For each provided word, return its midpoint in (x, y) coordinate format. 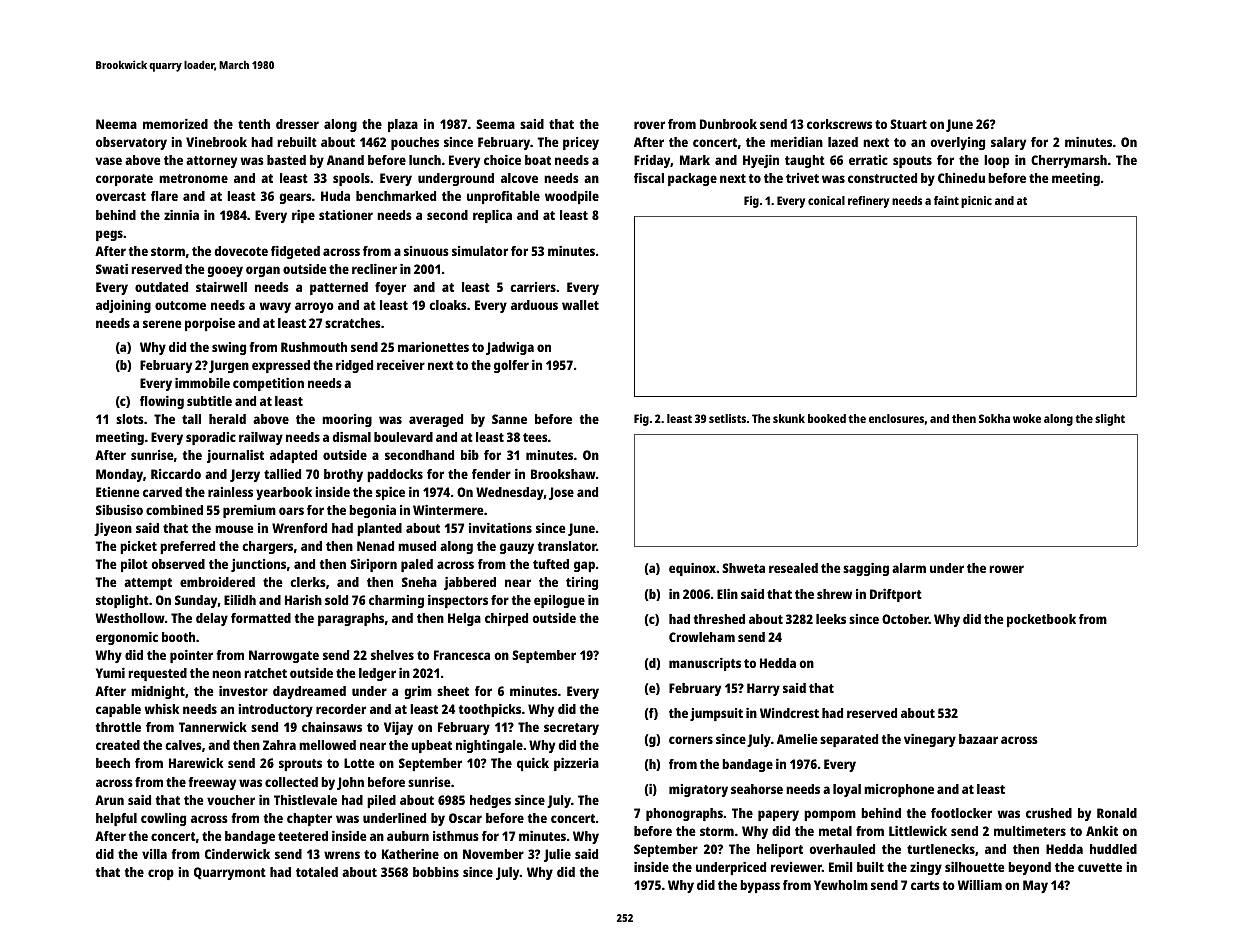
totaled (317, 872)
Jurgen (229, 366)
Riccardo (176, 474)
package (692, 179)
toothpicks (490, 710)
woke (1027, 418)
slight (1110, 420)
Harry (763, 689)
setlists (727, 418)
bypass (760, 886)
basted (286, 160)
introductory (275, 710)
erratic (868, 160)
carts (925, 885)
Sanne (509, 419)
